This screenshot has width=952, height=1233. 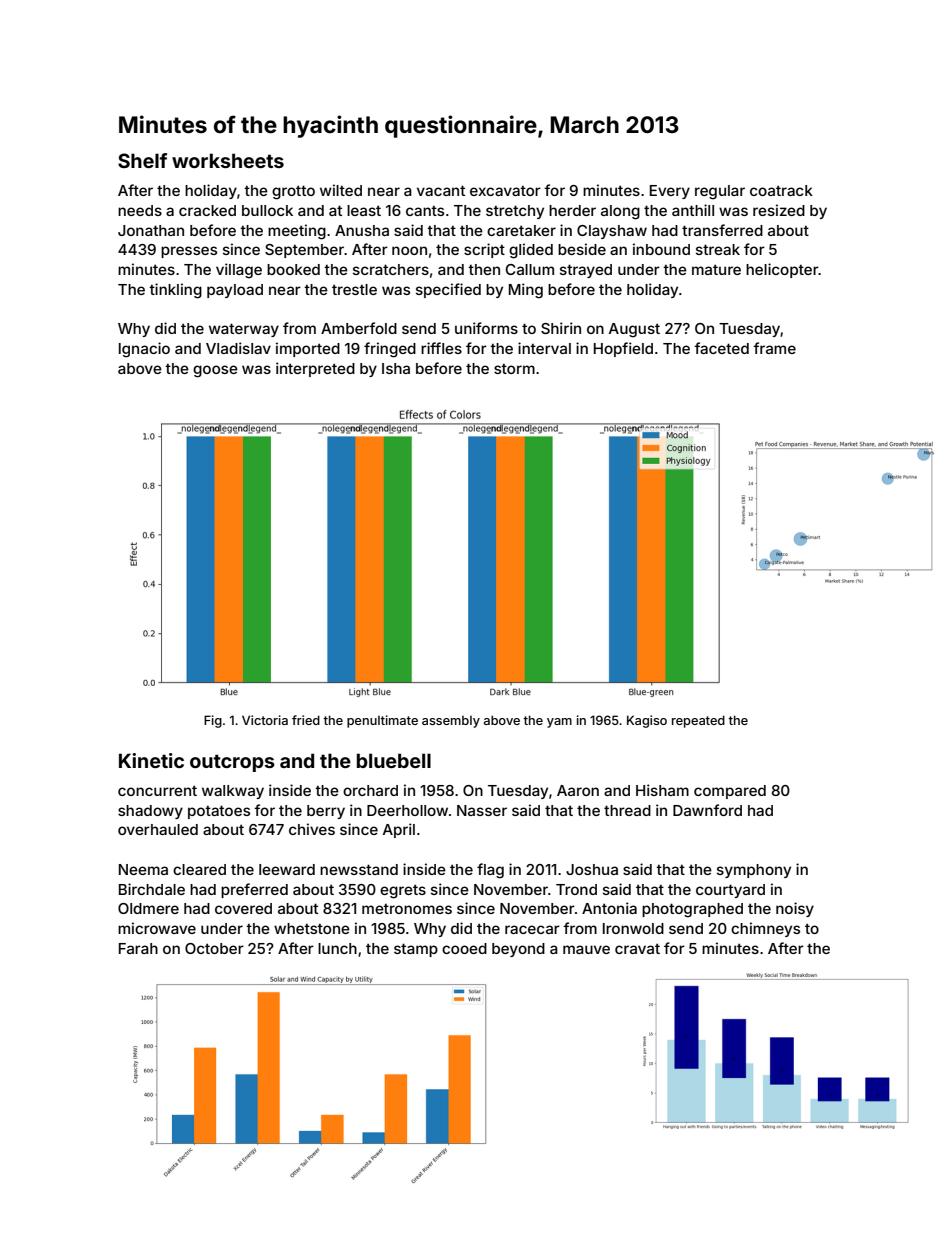 What do you see at coordinates (698, 721) in the screenshot?
I see `repeated` at bounding box center [698, 721].
